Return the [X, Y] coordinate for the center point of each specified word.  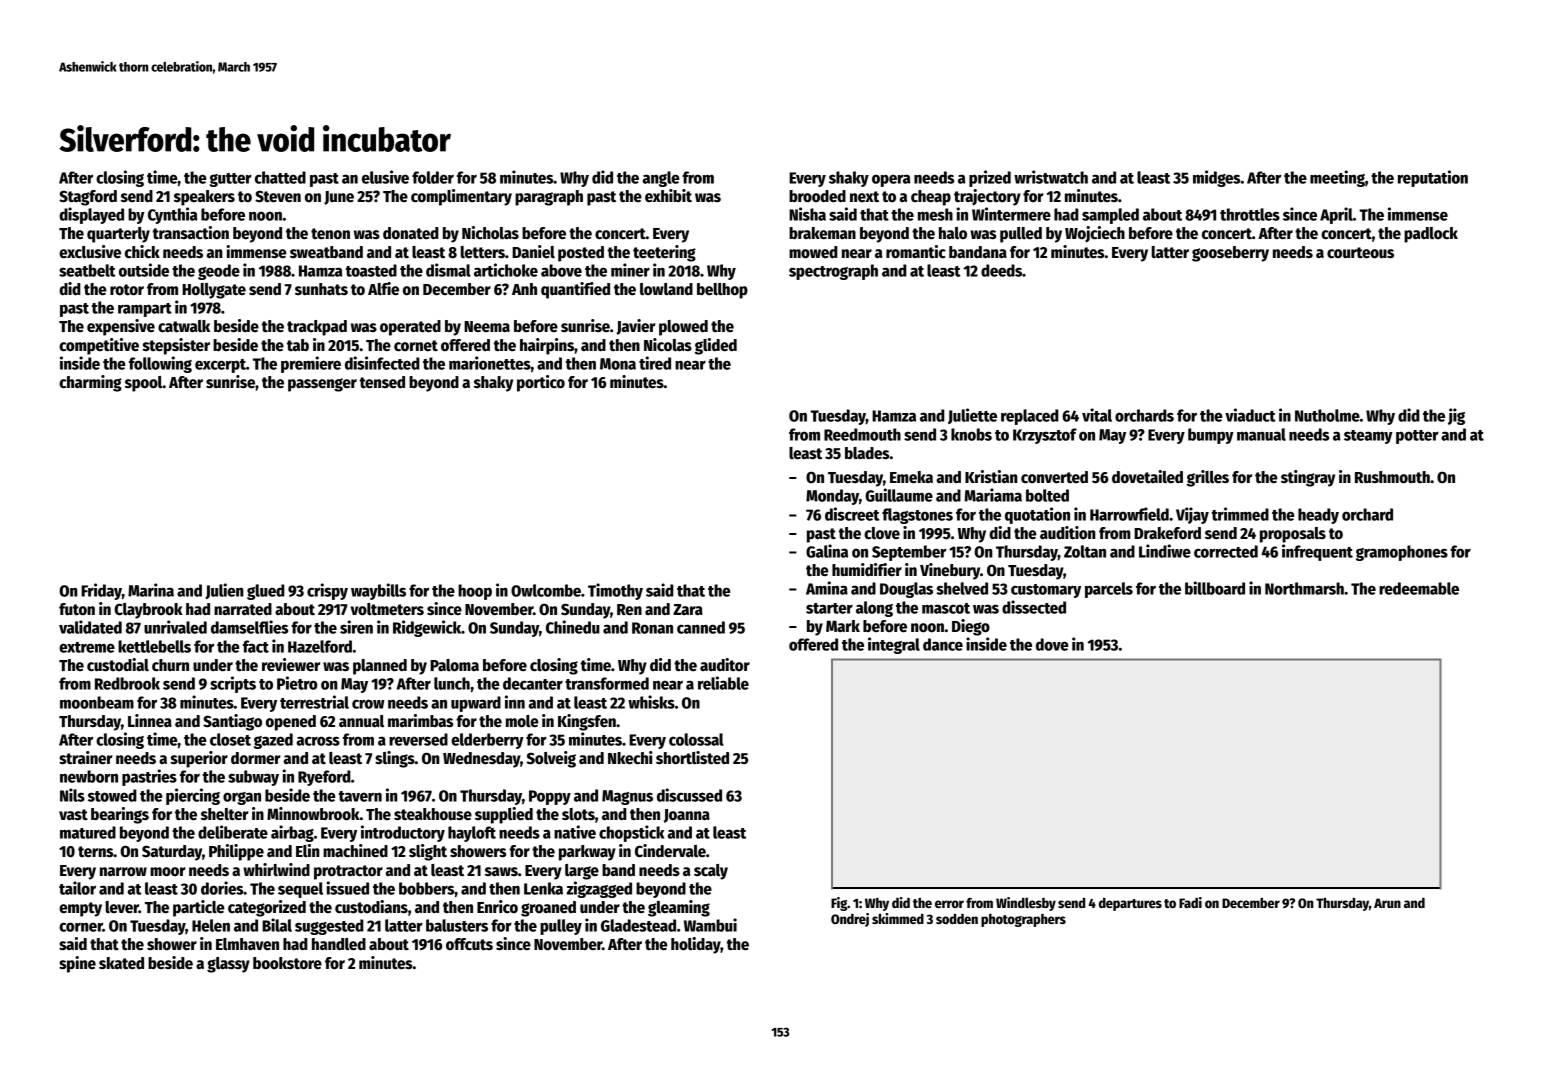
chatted [280, 177]
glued [266, 592]
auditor [725, 664]
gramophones [1402, 553]
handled [339, 944]
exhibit [668, 195]
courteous [1360, 253]
